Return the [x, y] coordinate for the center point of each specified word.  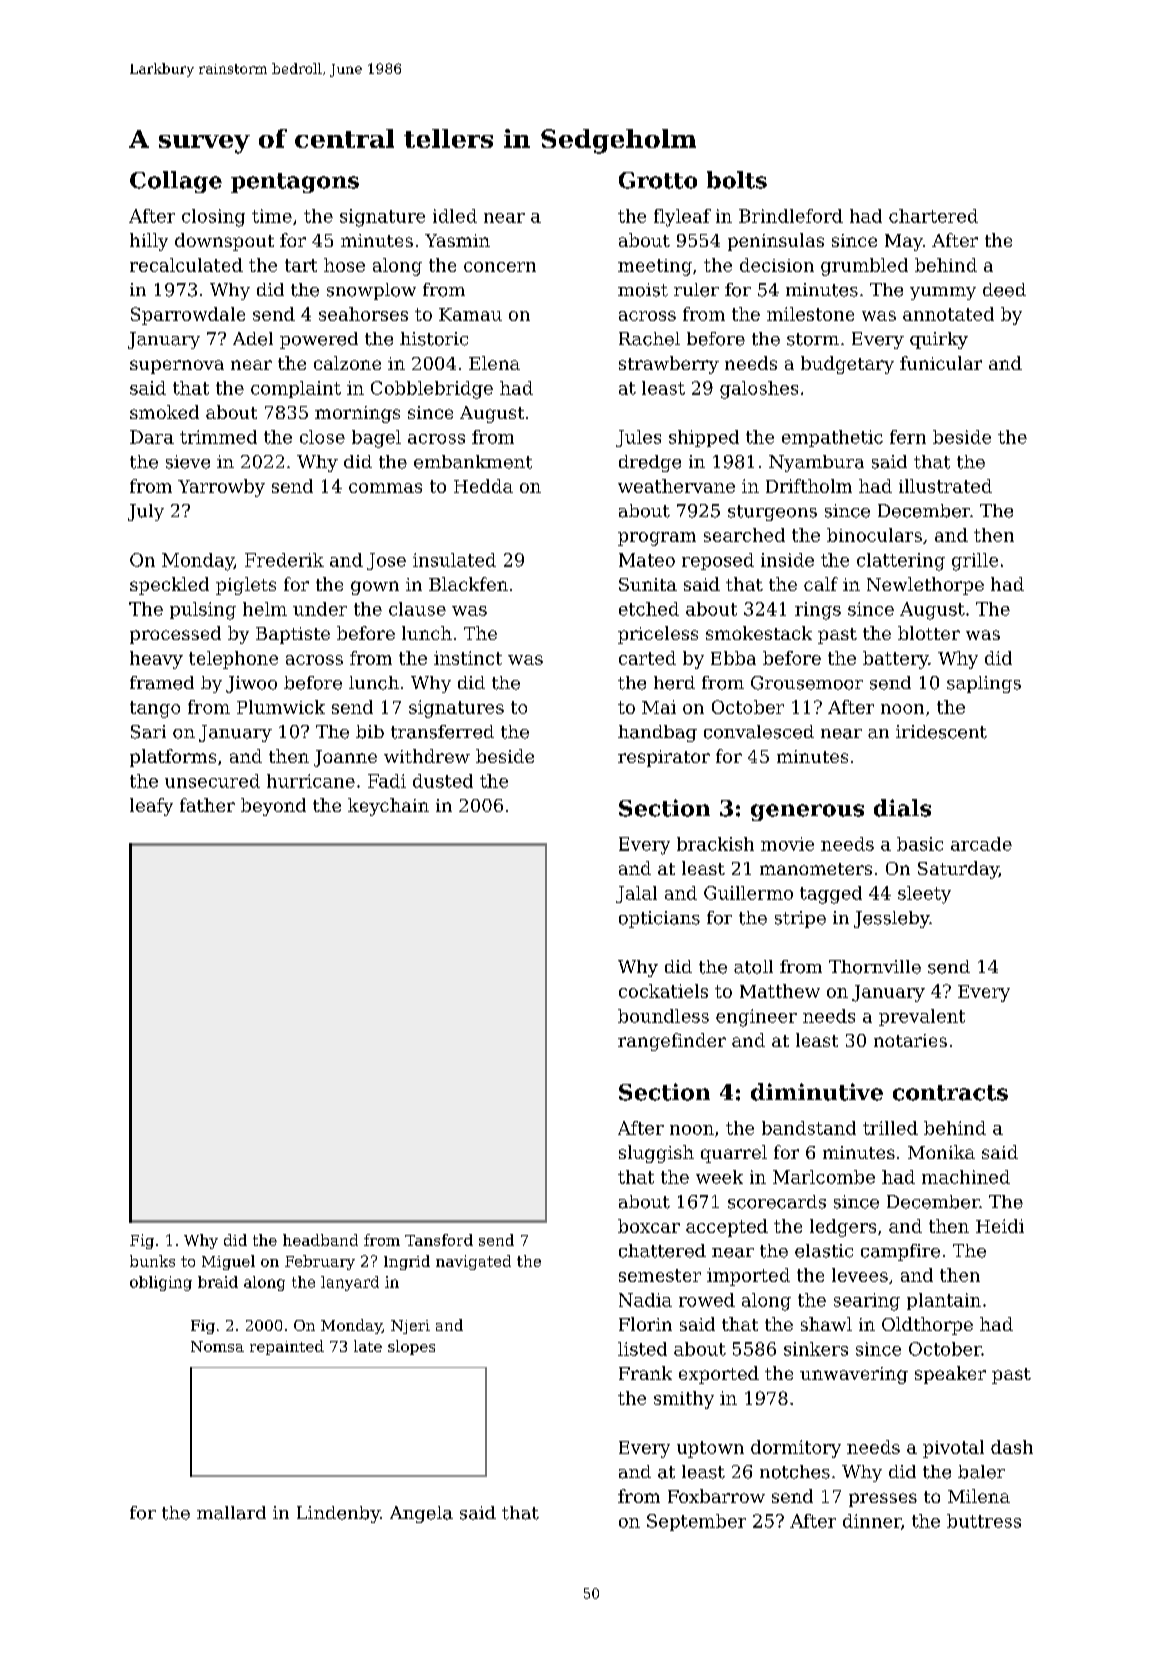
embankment [473, 462]
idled [455, 216]
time [272, 216]
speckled [169, 586]
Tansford [439, 1240]
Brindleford [791, 216]
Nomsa [217, 1346]
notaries [910, 1040]
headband [320, 1240]
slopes [411, 1347]
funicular [941, 363]
